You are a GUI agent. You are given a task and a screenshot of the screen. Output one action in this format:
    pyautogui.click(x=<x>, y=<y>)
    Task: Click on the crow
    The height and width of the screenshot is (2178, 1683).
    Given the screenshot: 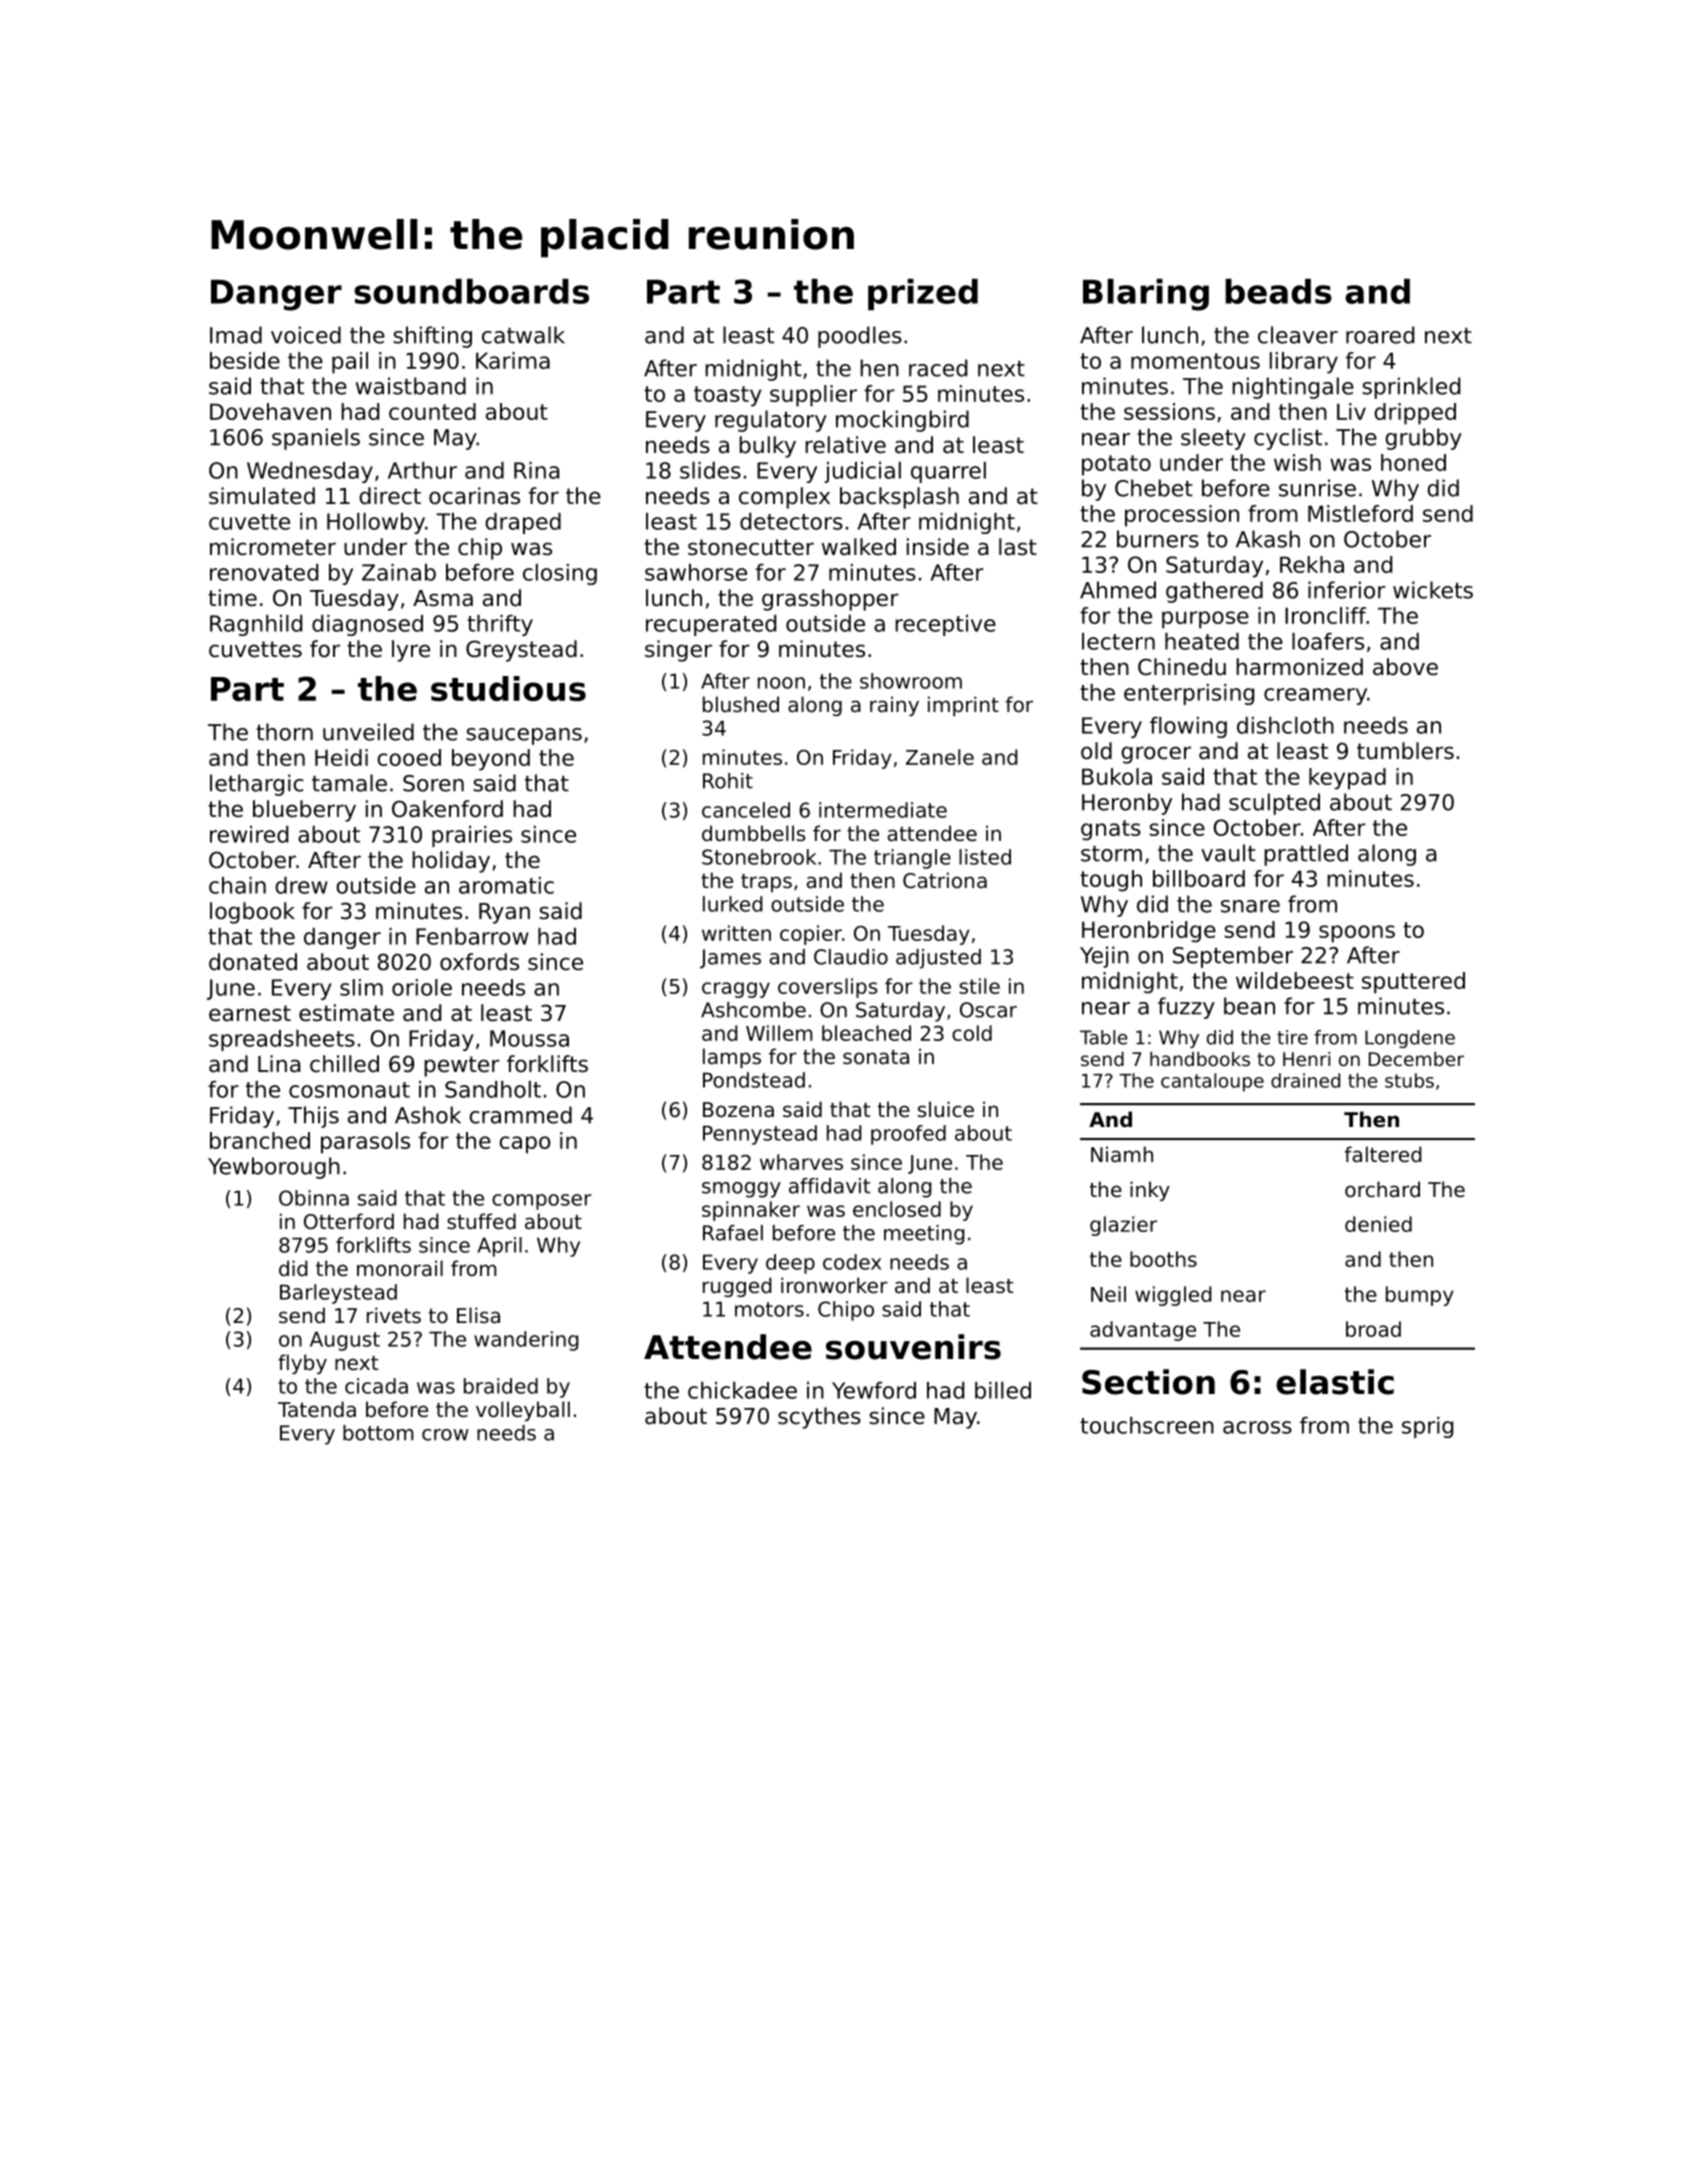 What is the action you would take?
    pyautogui.click(x=445, y=1435)
